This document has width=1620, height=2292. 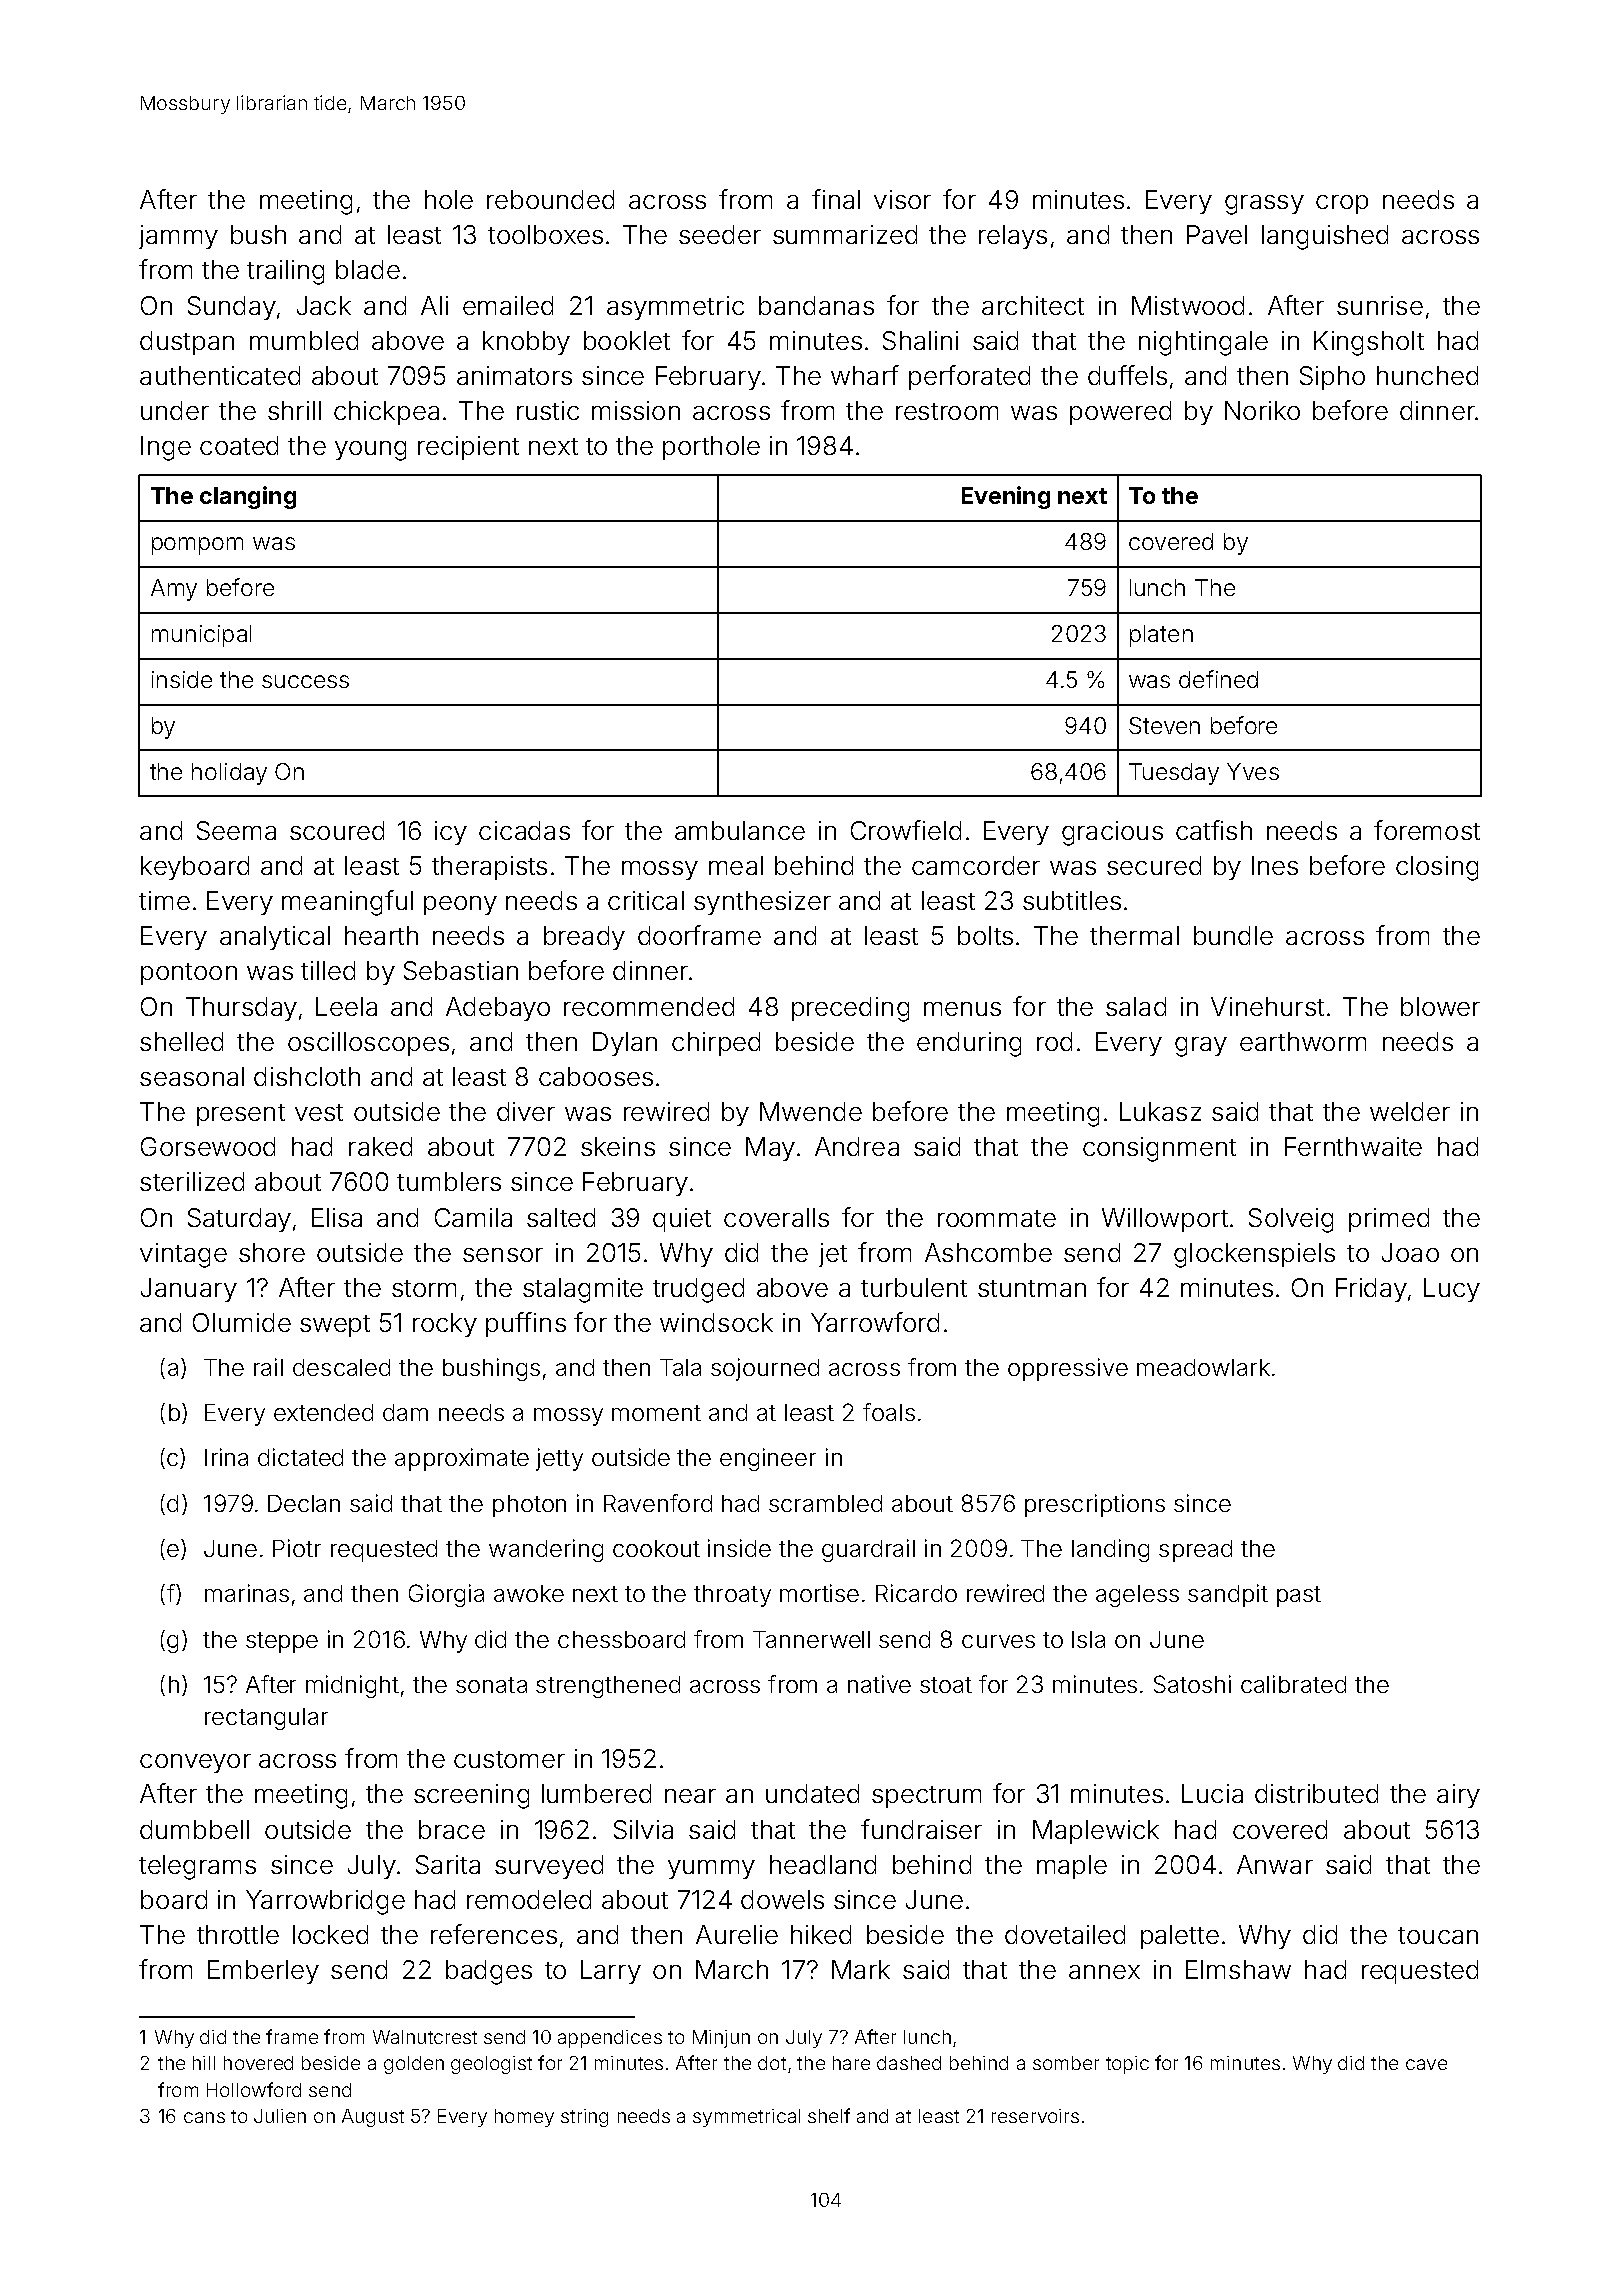 I want to click on mission, so click(x=636, y=410).
